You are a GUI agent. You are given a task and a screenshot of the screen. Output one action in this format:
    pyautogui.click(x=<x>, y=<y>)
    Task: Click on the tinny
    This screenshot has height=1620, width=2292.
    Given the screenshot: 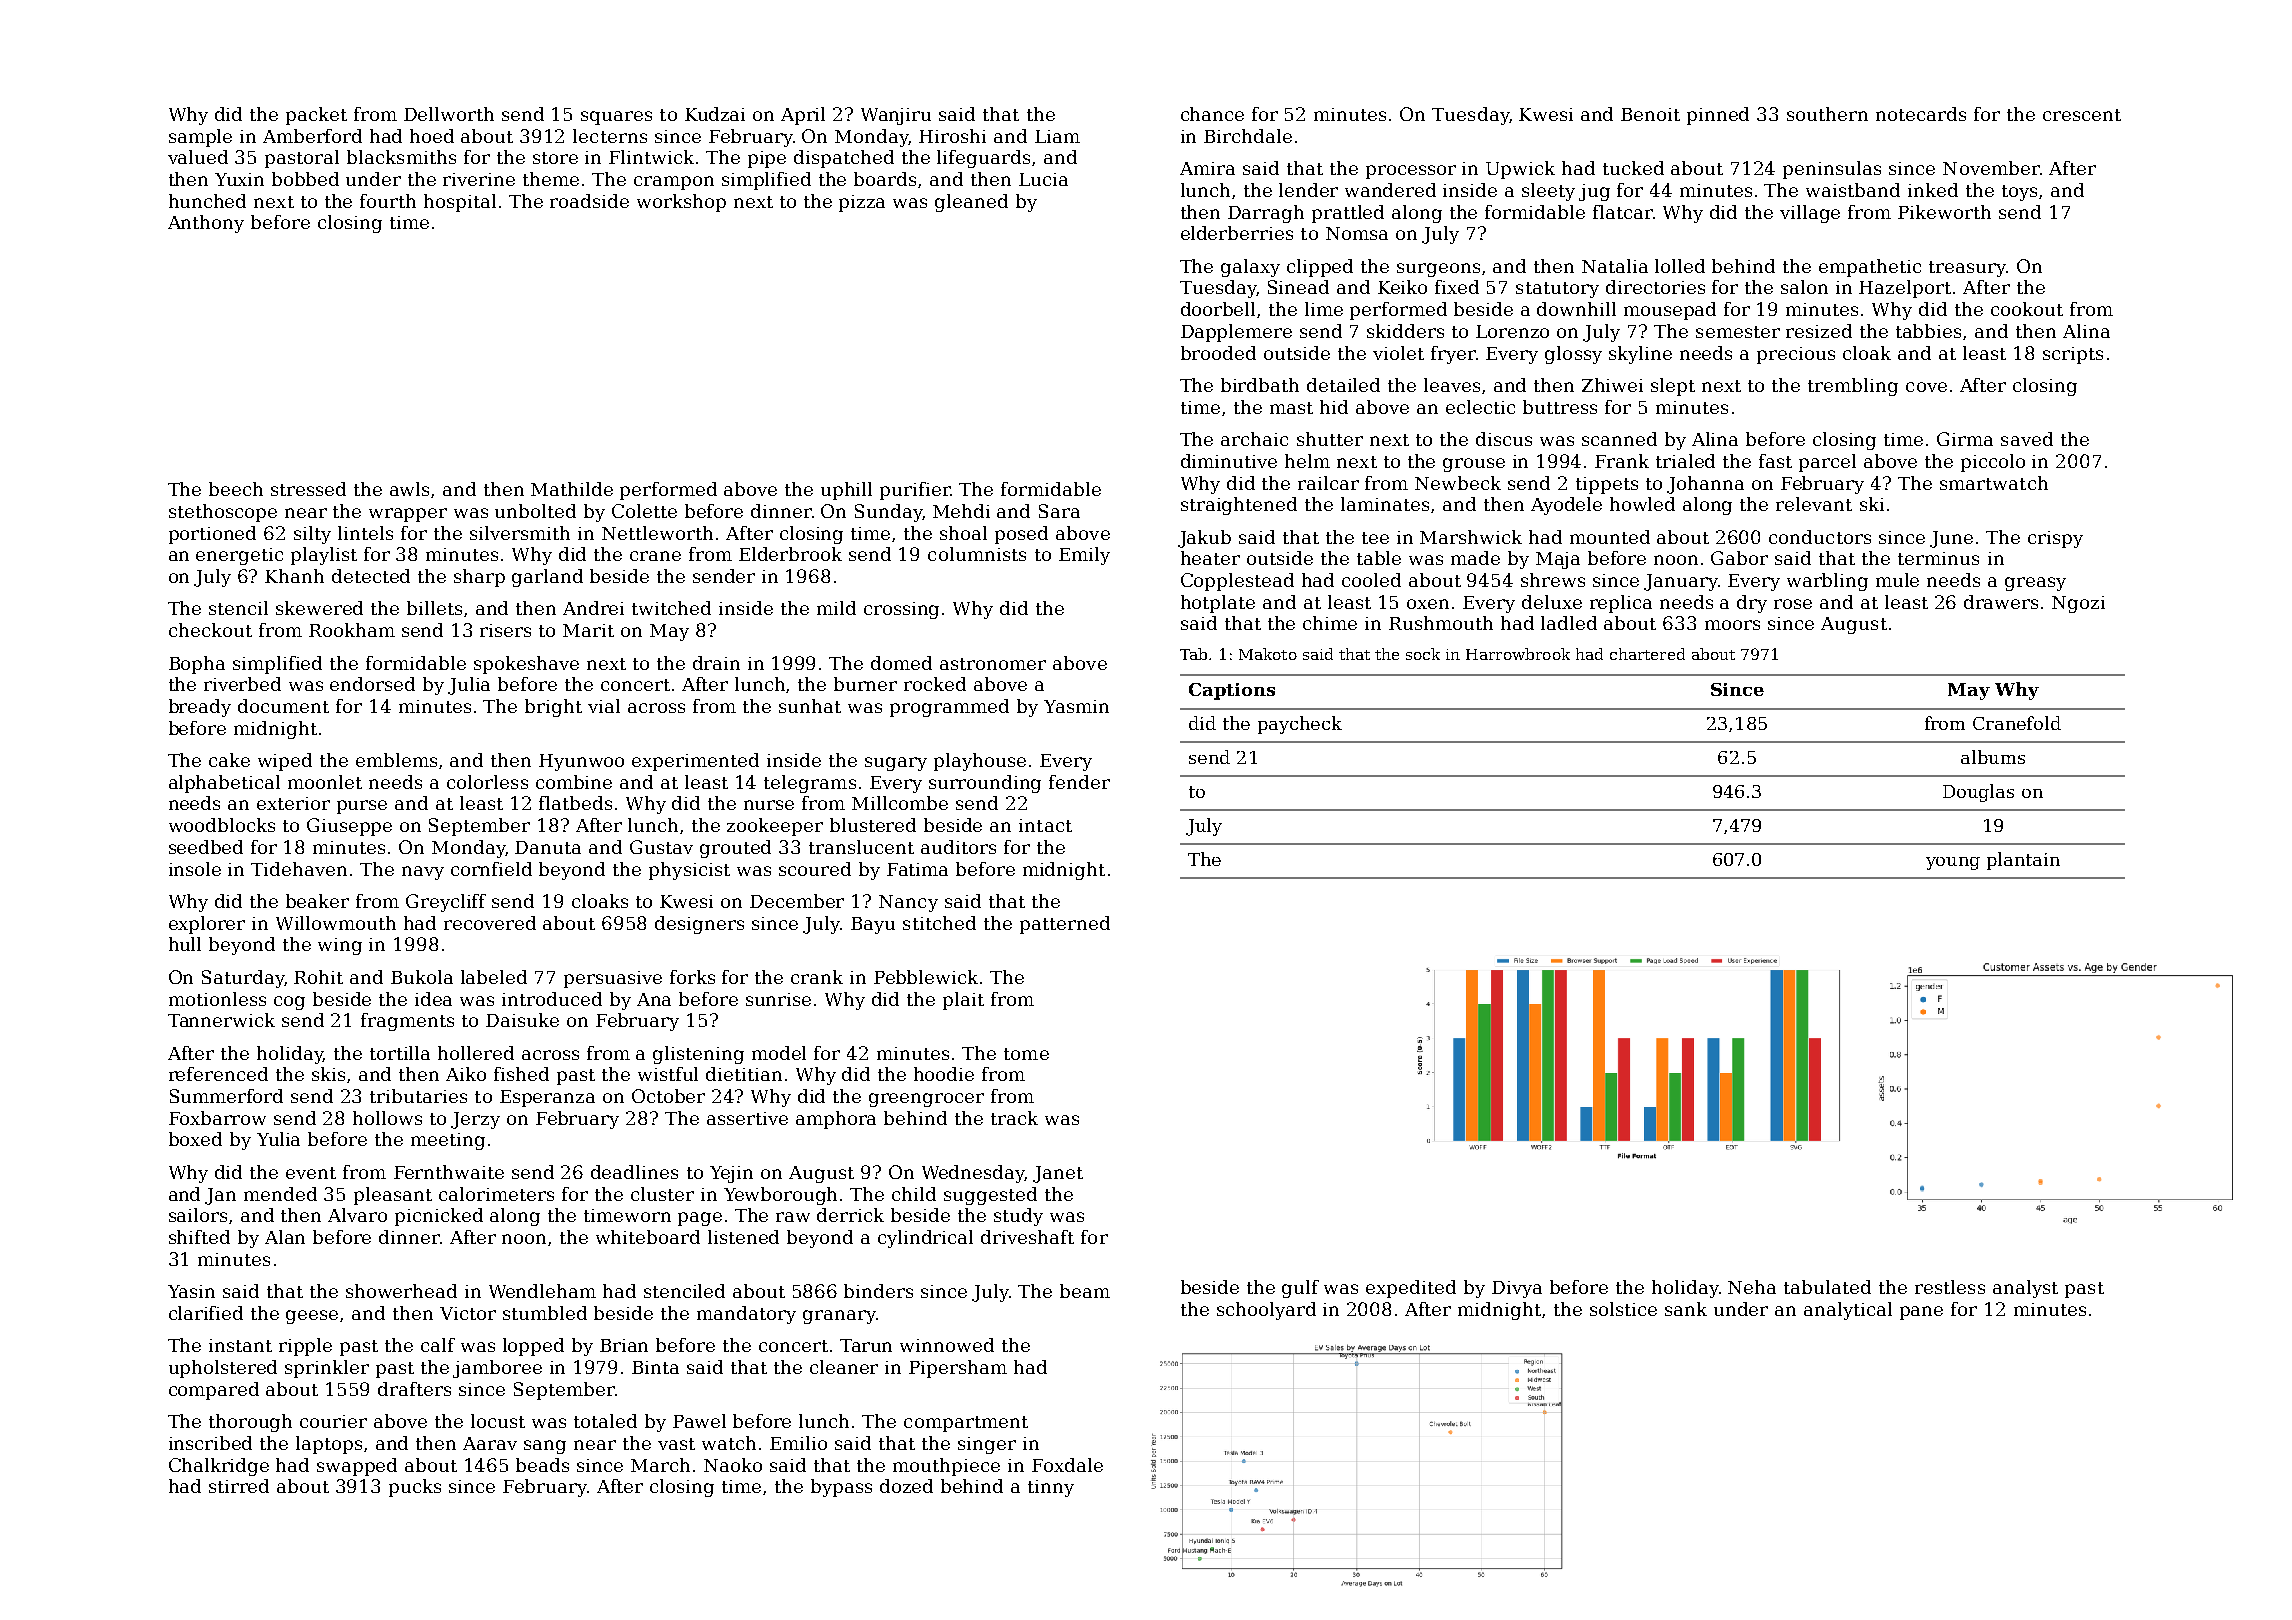 What is the action you would take?
    pyautogui.click(x=1051, y=1488)
